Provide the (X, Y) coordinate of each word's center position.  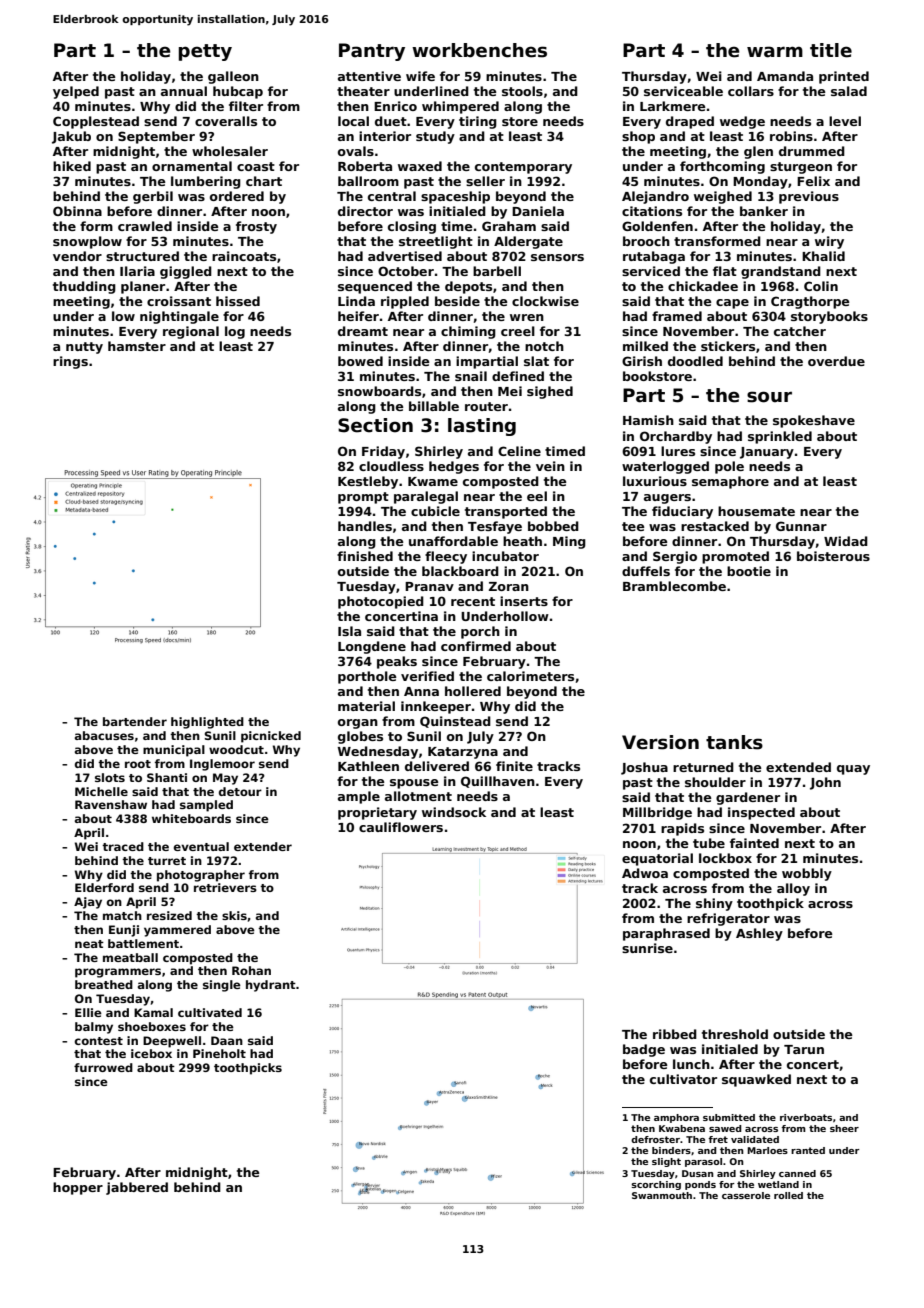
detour (240, 791)
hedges (454, 467)
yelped (76, 92)
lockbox (725, 858)
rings (70, 362)
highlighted (207, 723)
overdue (836, 361)
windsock (454, 812)
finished (365, 556)
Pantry (372, 52)
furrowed (103, 1067)
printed (844, 77)
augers (667, 499)
